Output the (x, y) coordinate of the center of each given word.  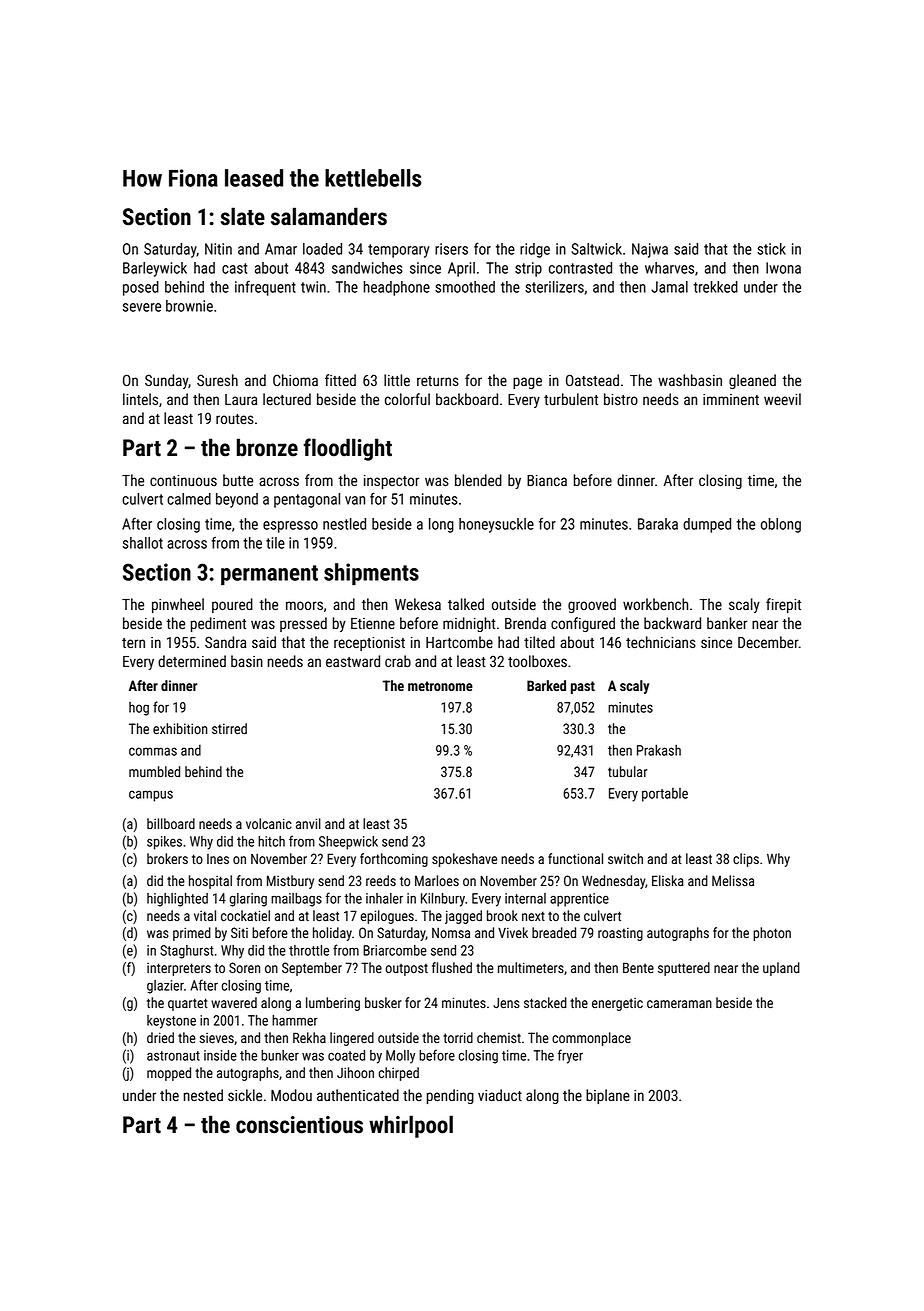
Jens (506, 1003)
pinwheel (178, 605)
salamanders (329, 216)
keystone (171, 1022)
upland (781, 969)
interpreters (179, 969)
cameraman (679, 1004)
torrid (458, 1037)
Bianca (547, 480)
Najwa (650, 250)
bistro (621, 399)
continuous (183, 480)
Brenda (525, 623)
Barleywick (155, 269)
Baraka (658, 524)
